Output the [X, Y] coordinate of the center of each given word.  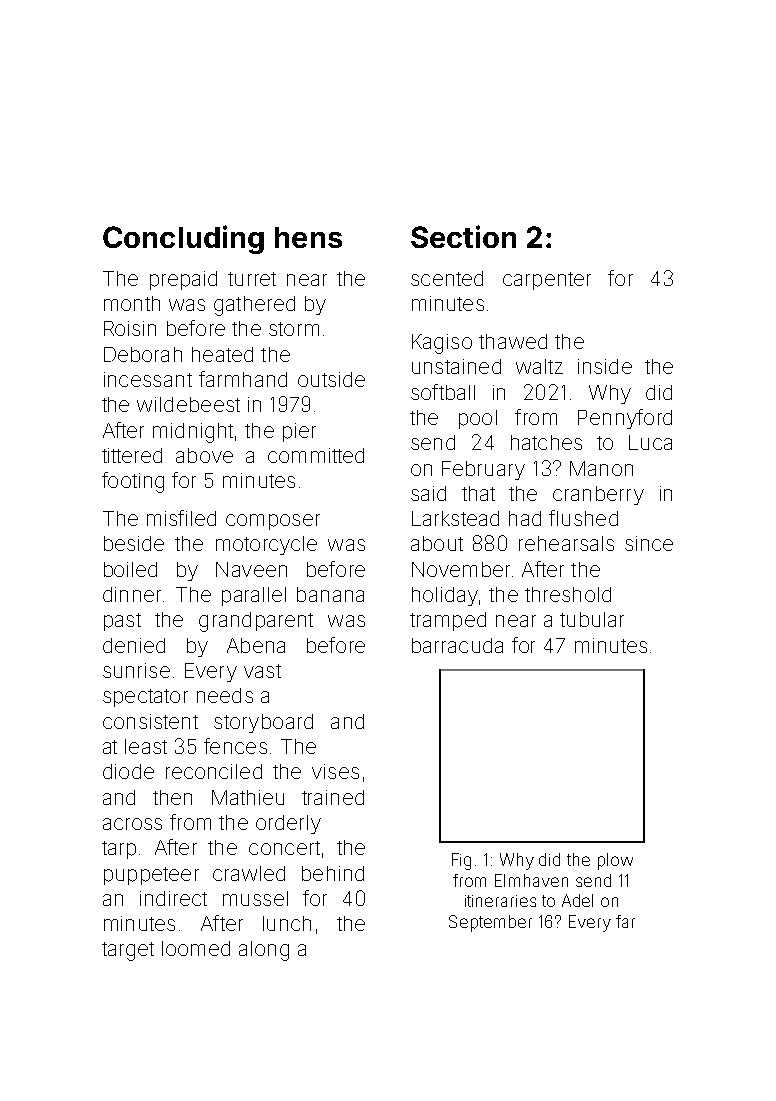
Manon [601, 468]
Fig [461, 861]
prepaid [183, 280]
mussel [255, 898]
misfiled [181, 518]
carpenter [547, 281]
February [483, 470]
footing [133, 482]
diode [128, 771]
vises [335, 771]
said [428, 493]
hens [308, 237]
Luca [650, 442]
